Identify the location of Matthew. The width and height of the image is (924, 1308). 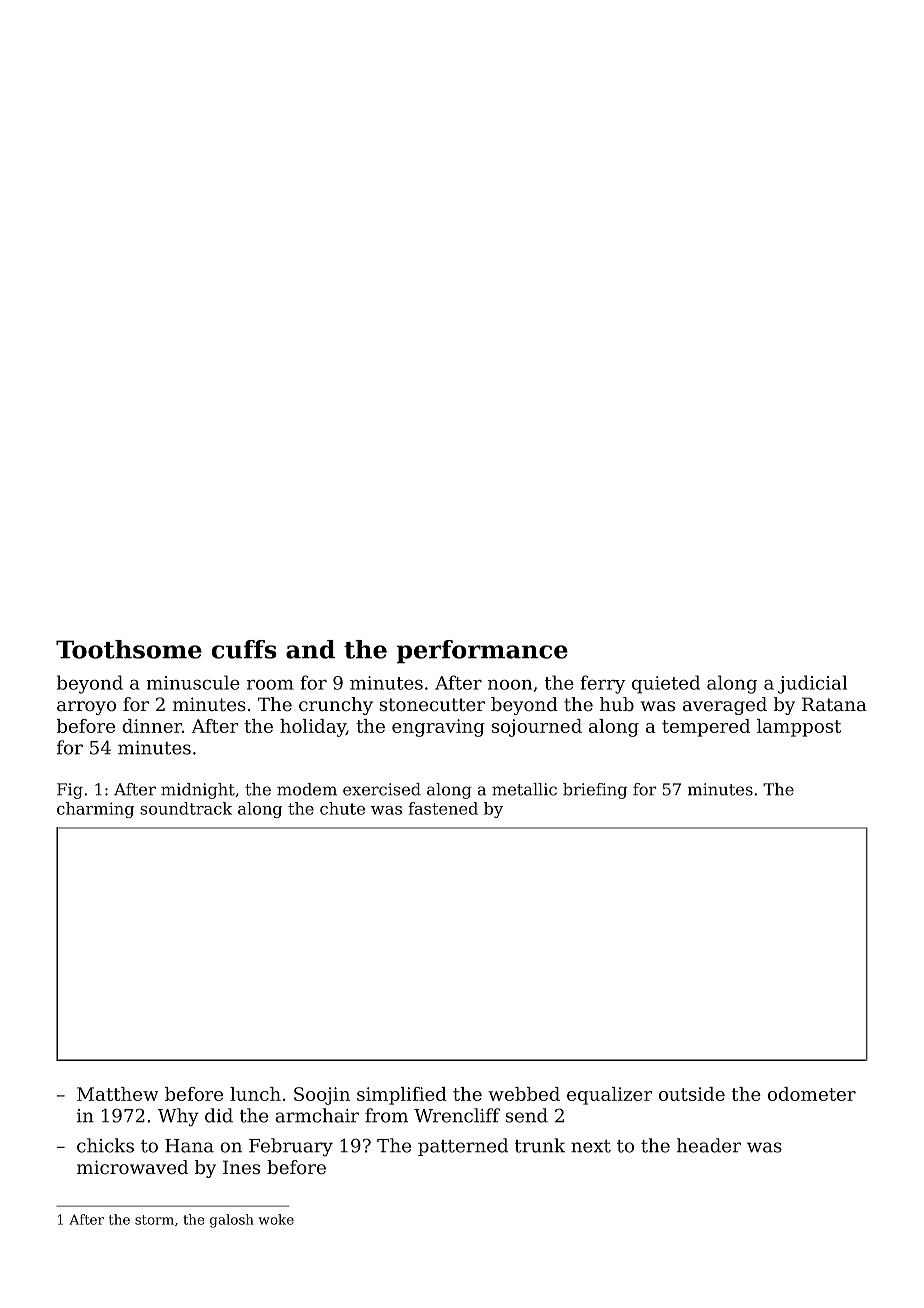
(118, 1094).
